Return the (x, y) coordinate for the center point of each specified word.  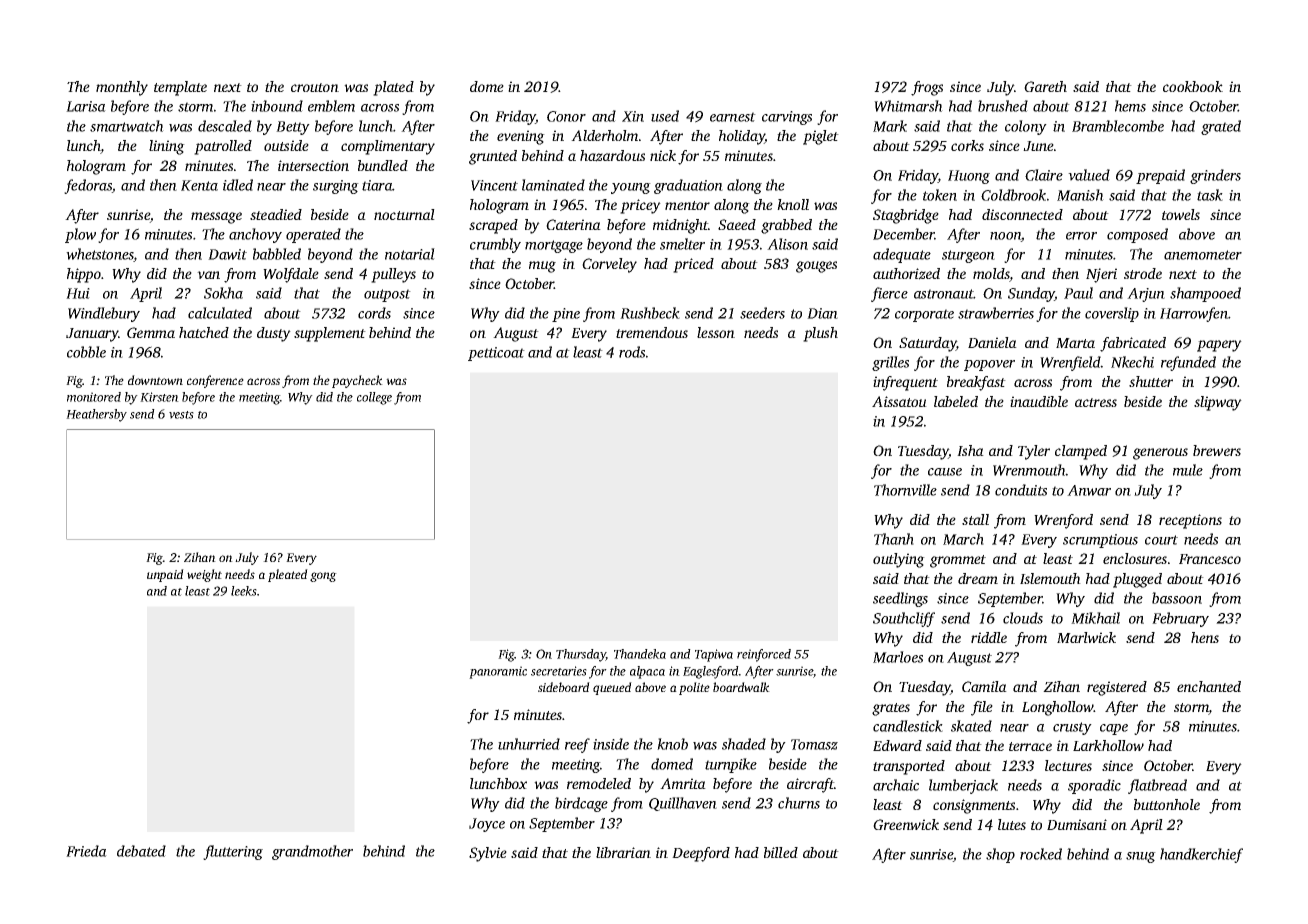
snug (1141, 857)
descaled (225, 126)
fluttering (233, 852)
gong (323, 577)
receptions (1190, 521)
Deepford (701, 854)
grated (1221, 127)
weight (204, 575)
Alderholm (604, 135)
